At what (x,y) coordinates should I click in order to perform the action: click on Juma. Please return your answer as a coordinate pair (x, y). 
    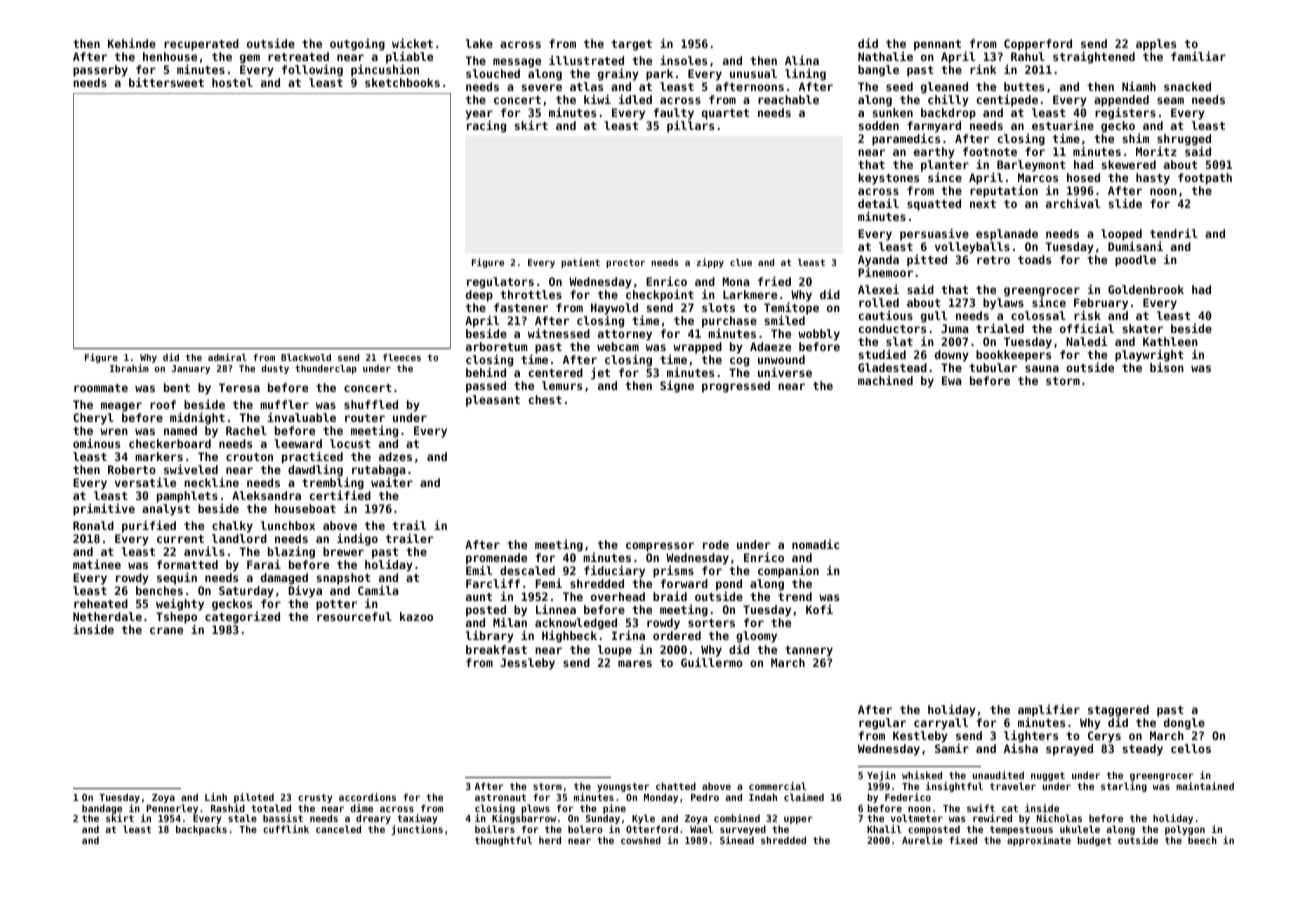
    Looking at the image, I should click on (955, 328).
